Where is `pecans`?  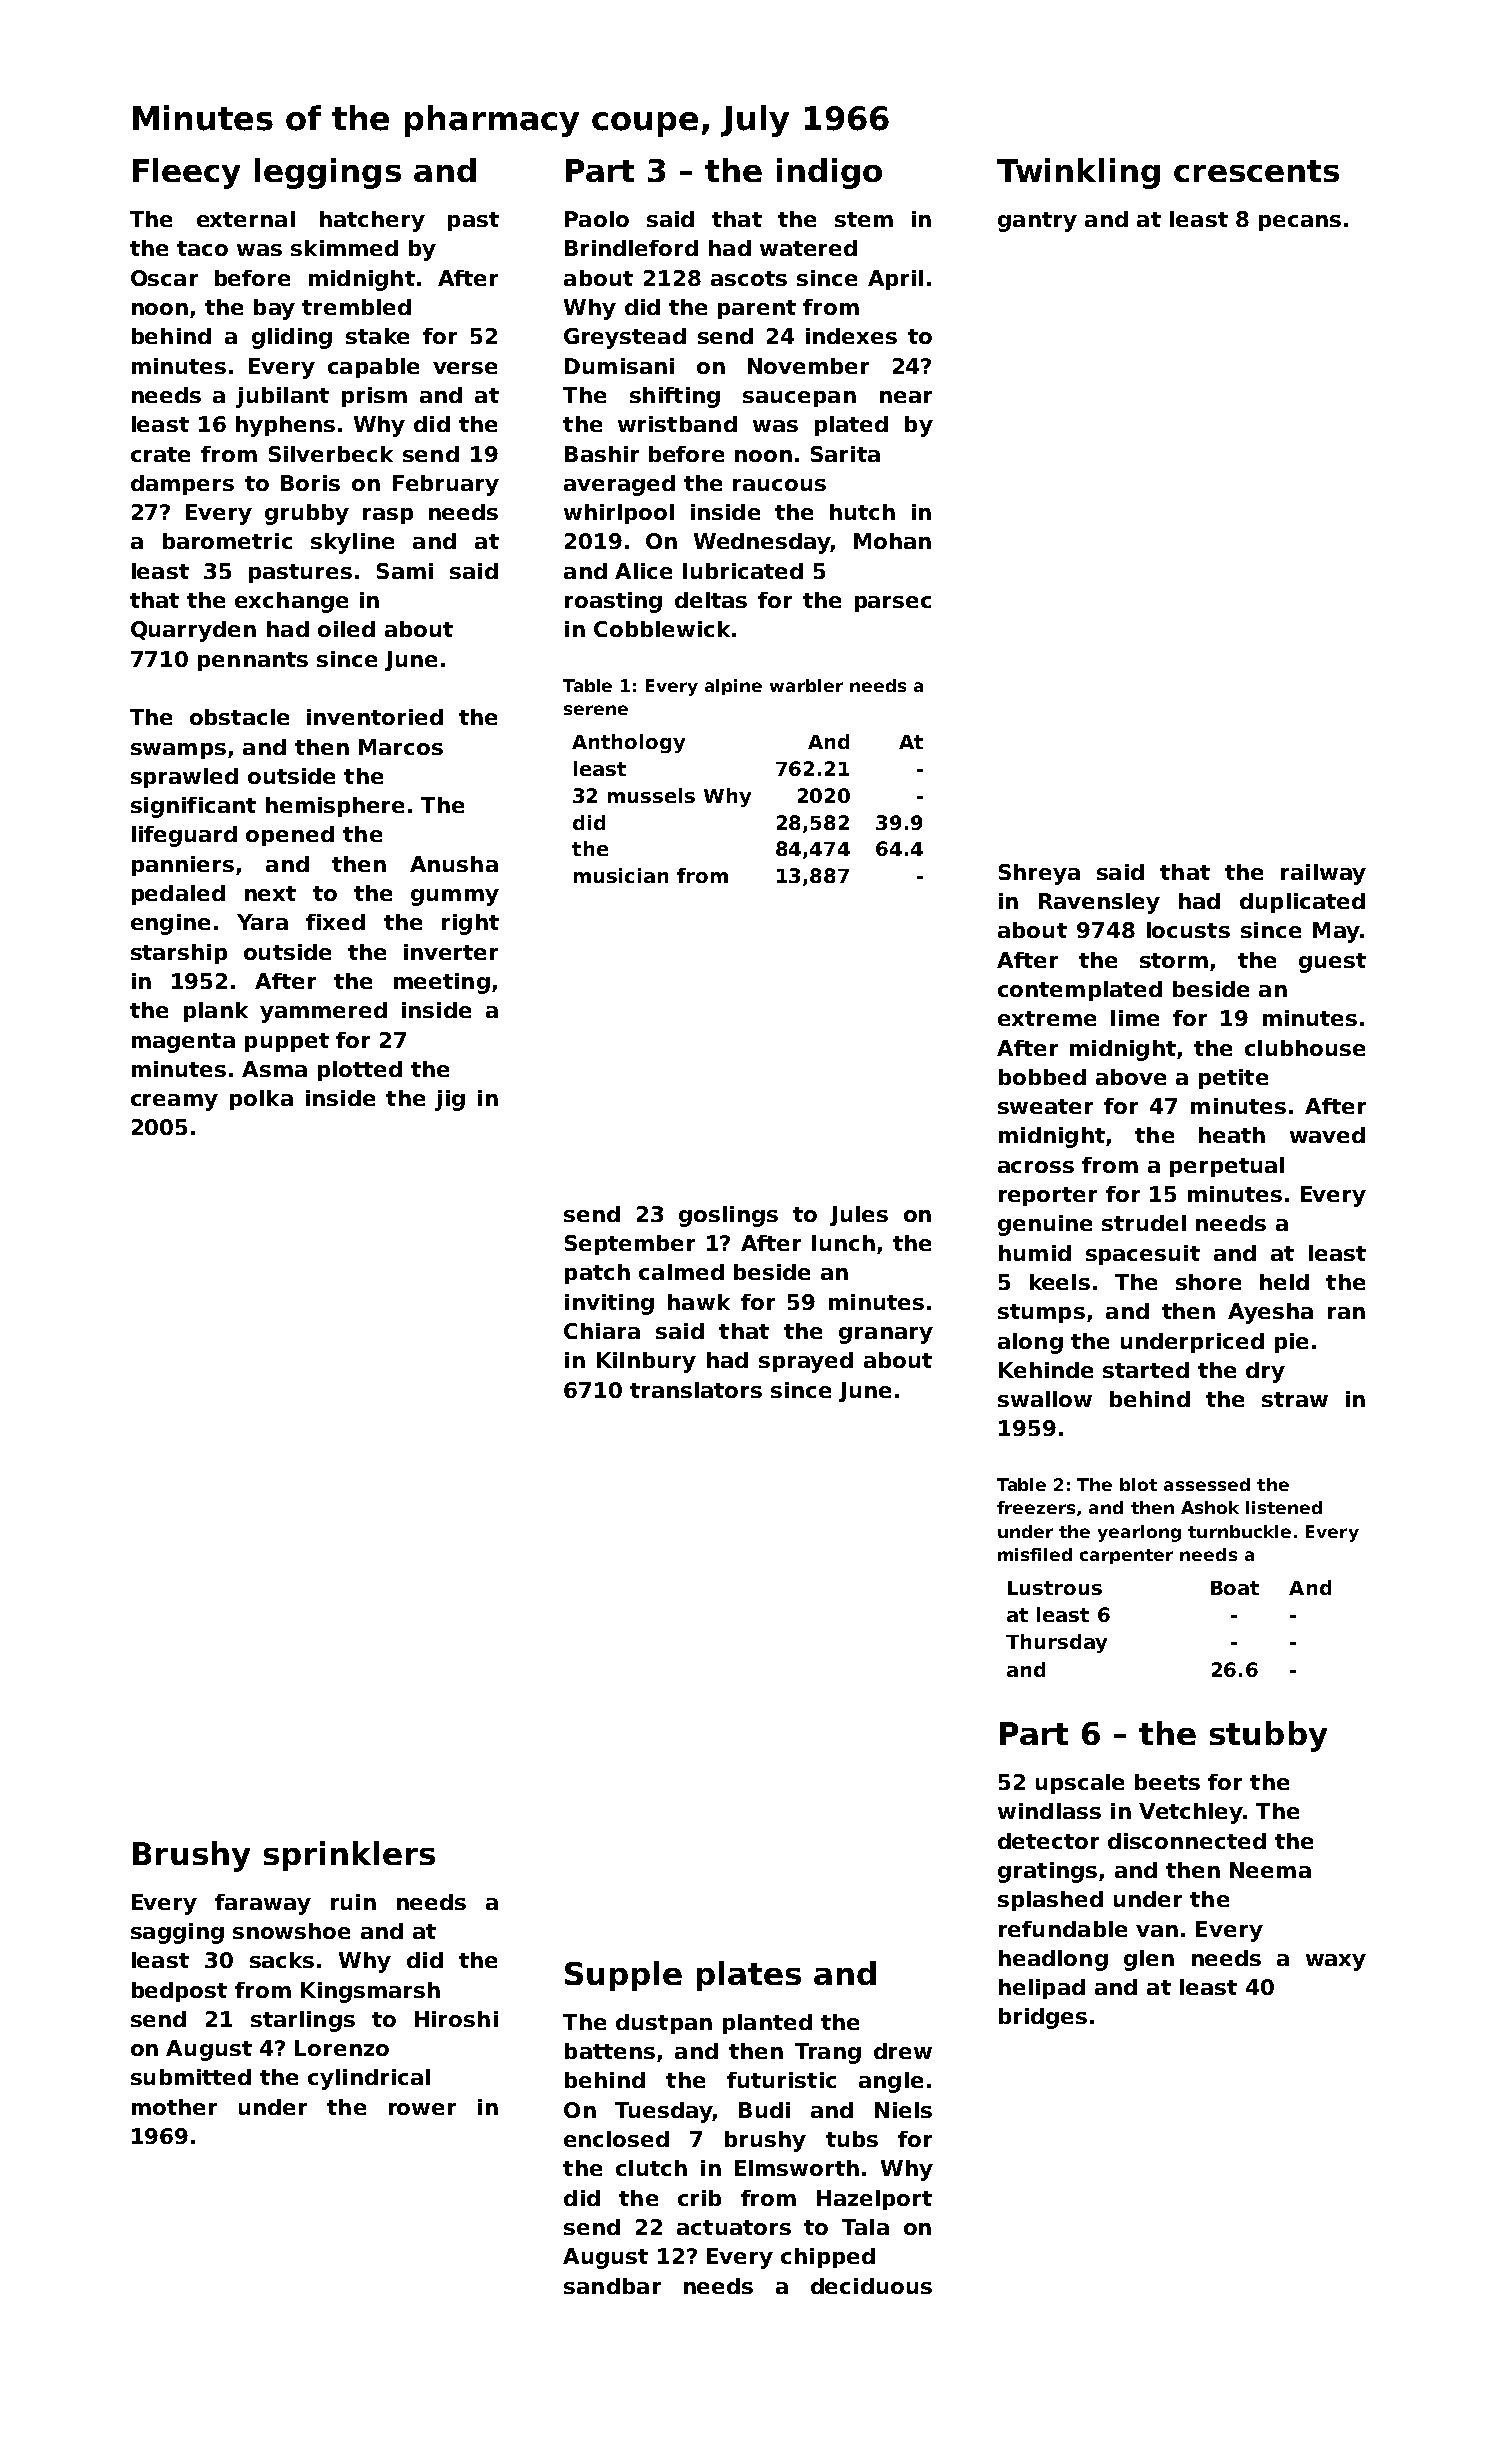
pecans is located at coordinates (1300, 223).
